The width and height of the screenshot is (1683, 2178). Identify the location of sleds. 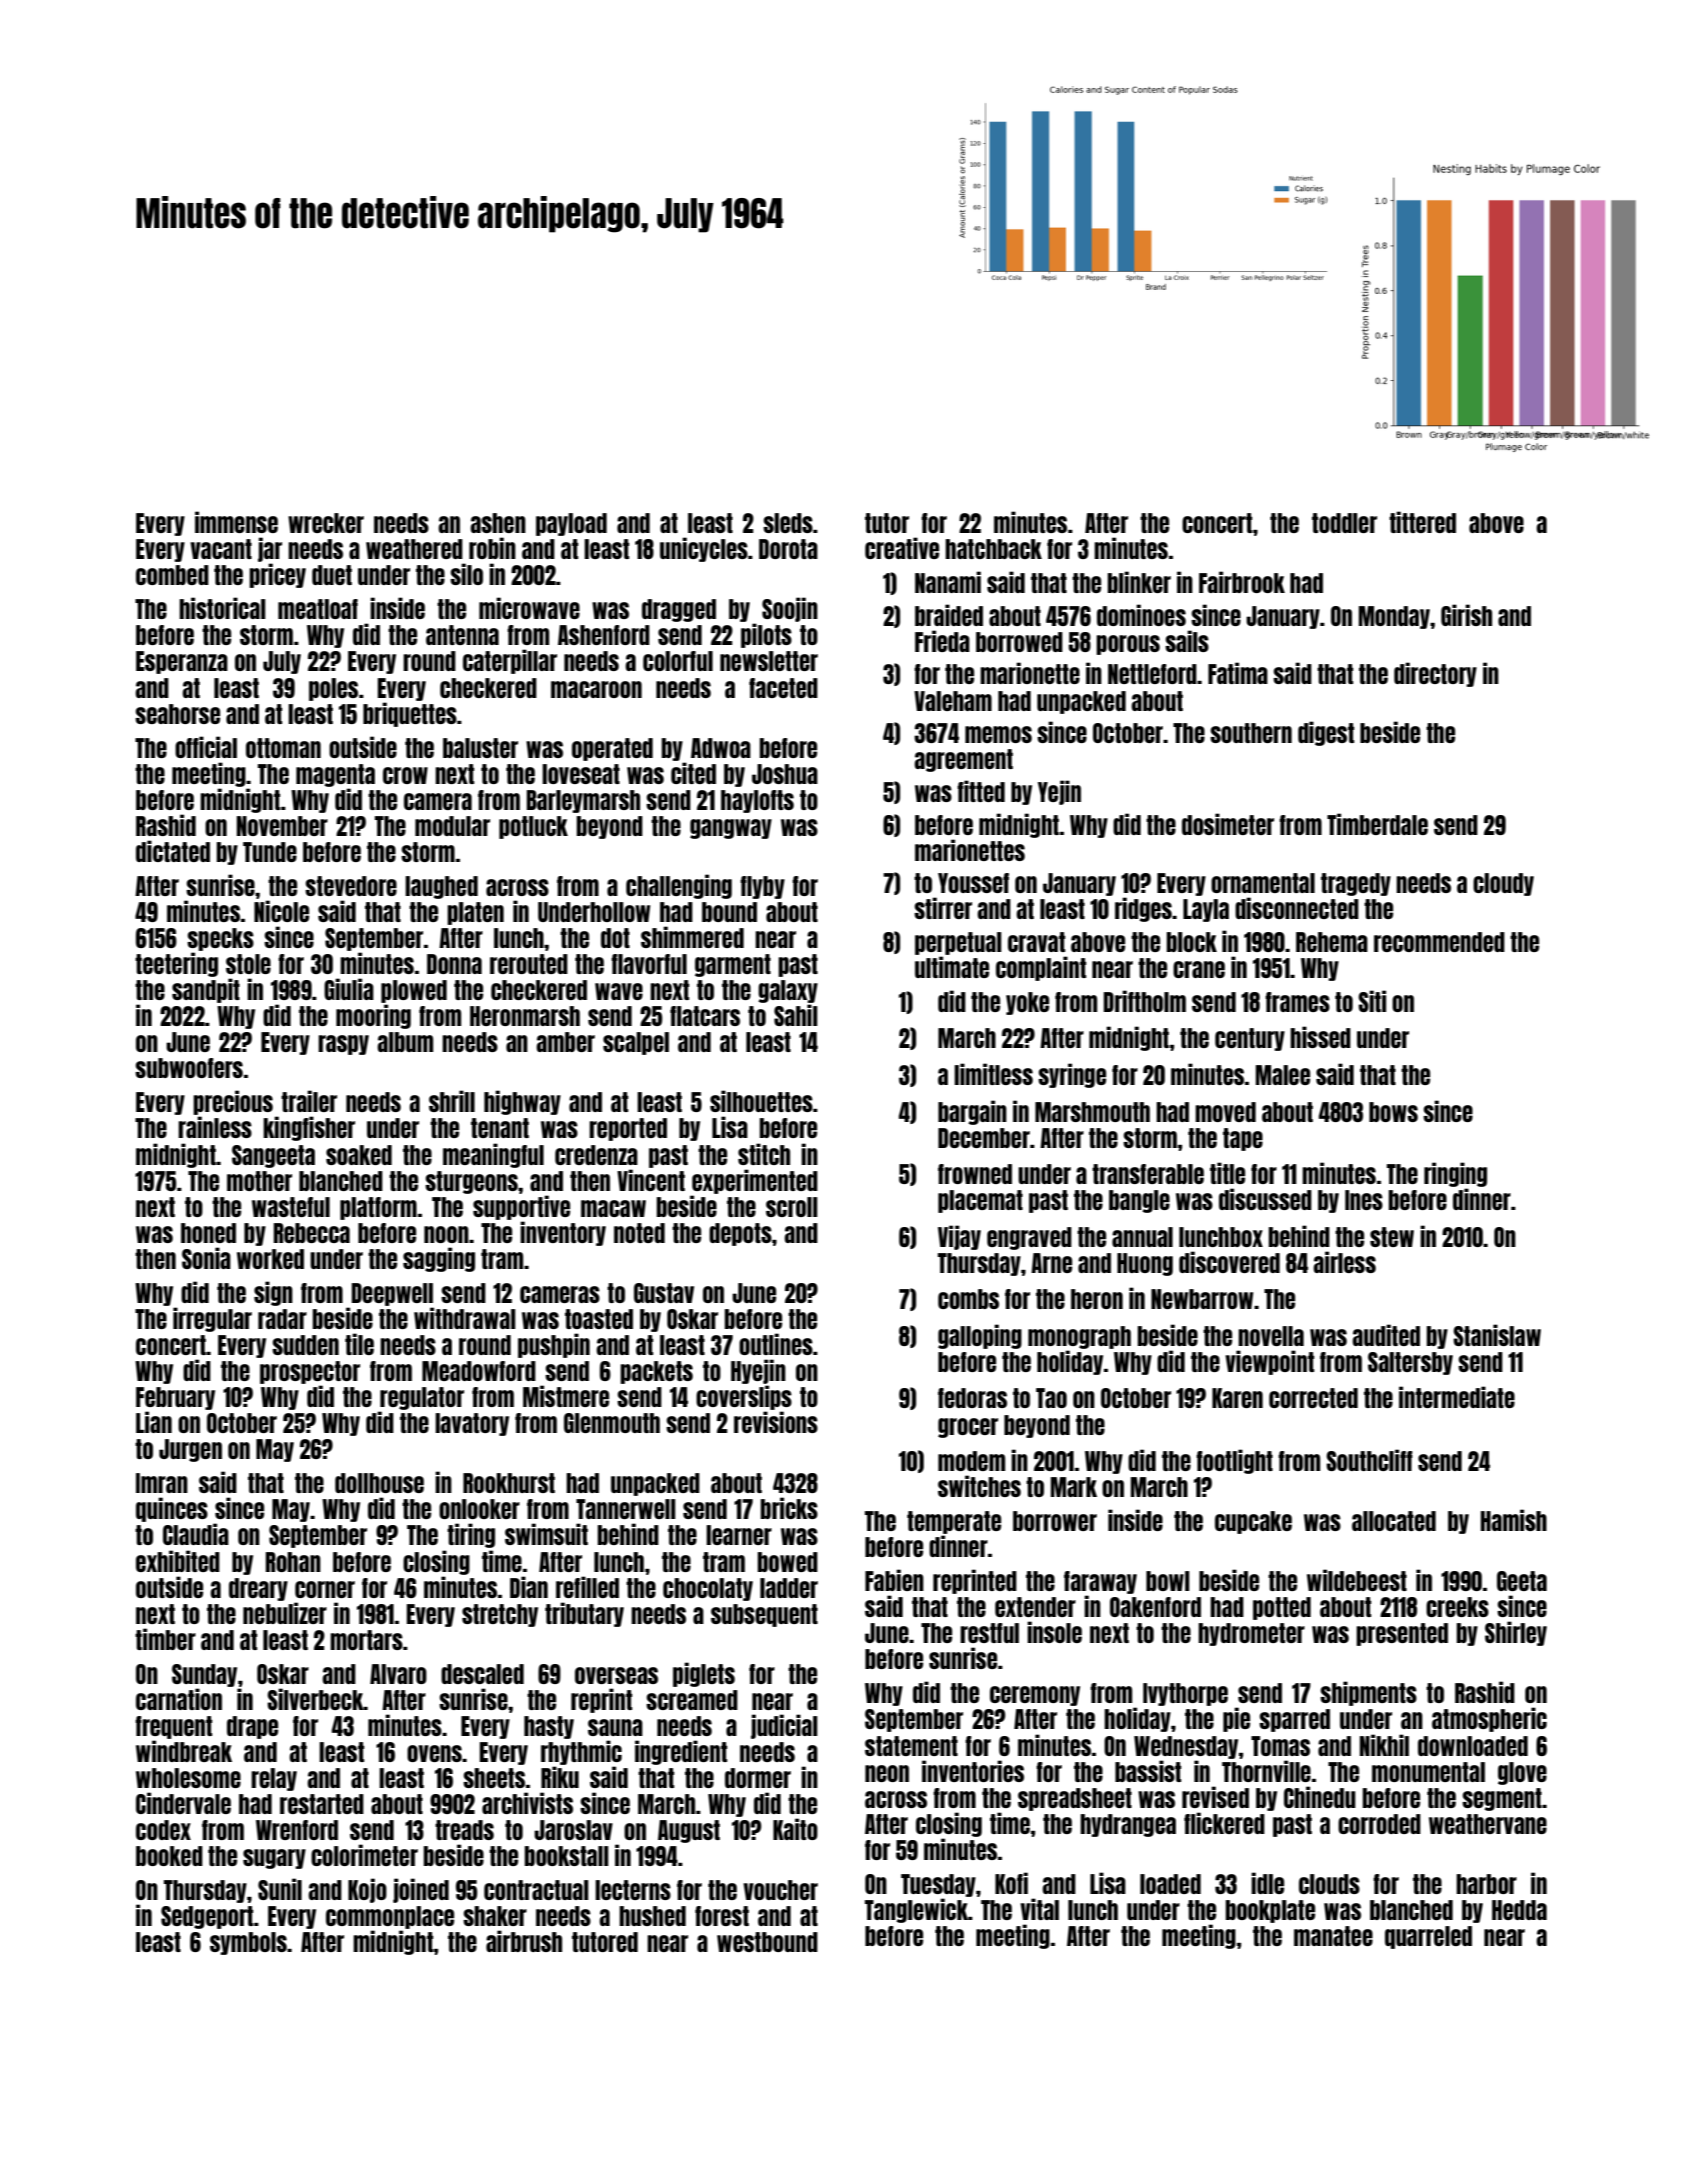
(788, 523).
